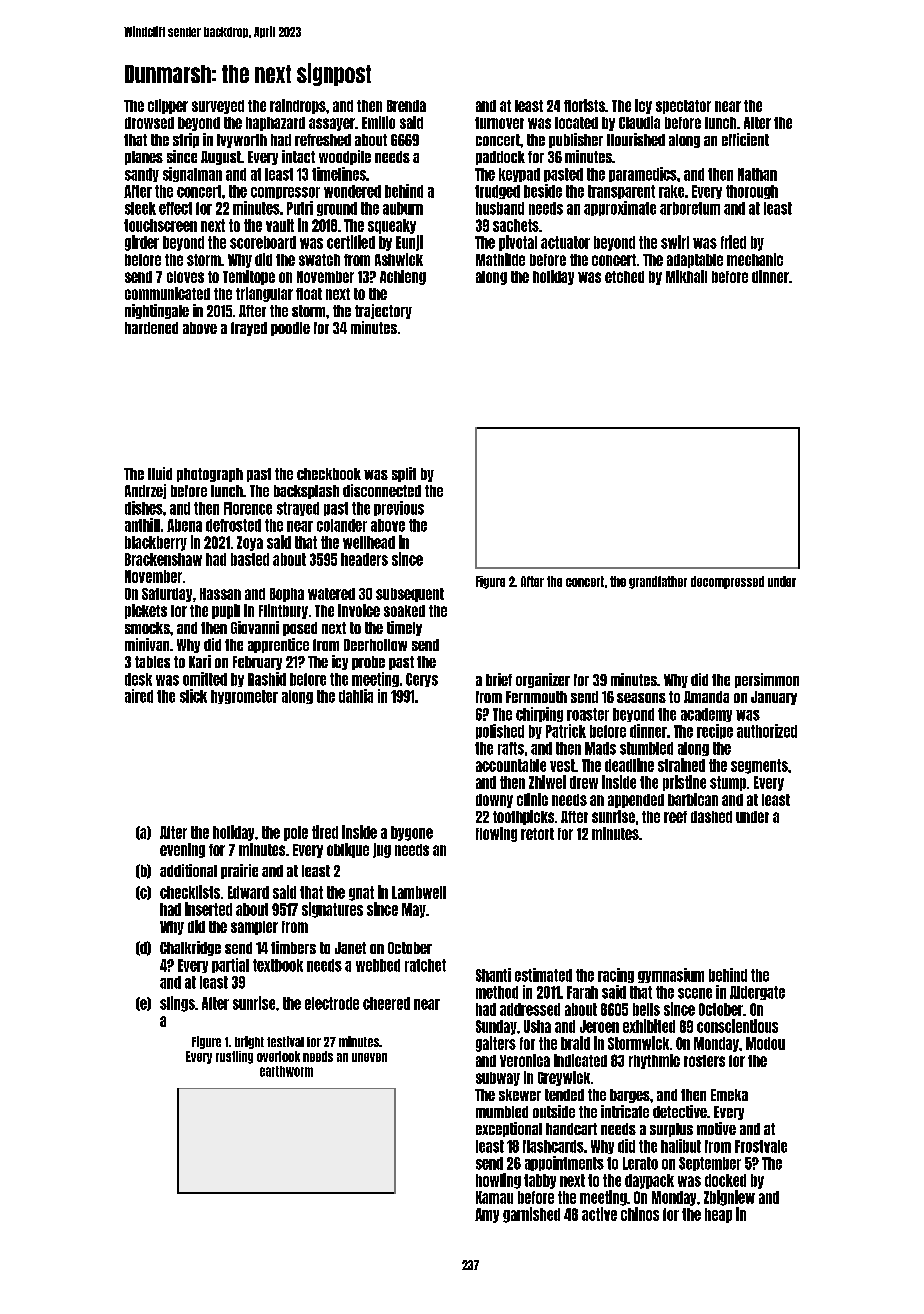  What do you see at coordinates (654, 1061) in the screenshot?
I see `rhythmic` at bounding box center [654, 1061].
